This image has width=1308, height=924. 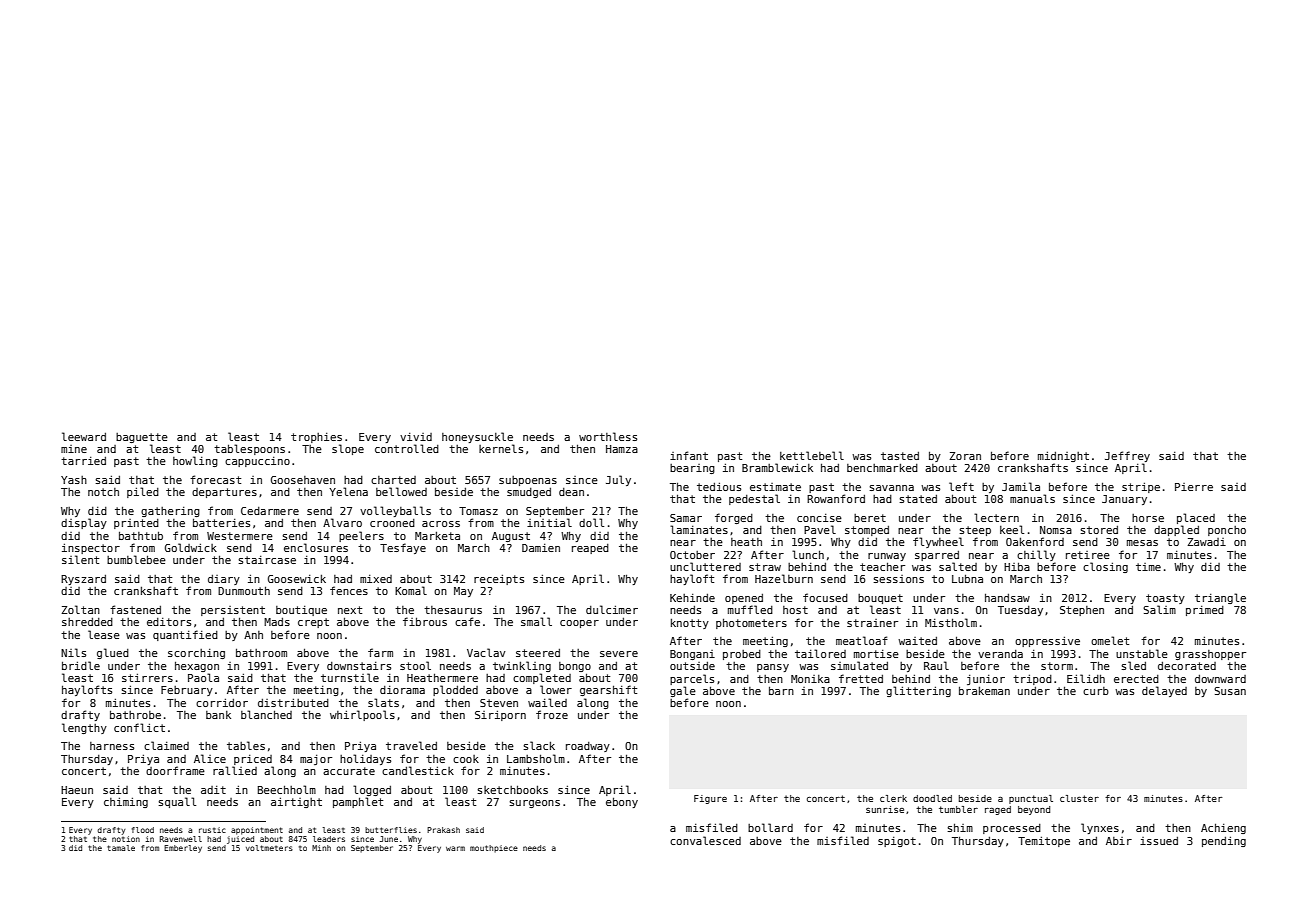 I want to click on omelet, so click(x=1110, y=640).
